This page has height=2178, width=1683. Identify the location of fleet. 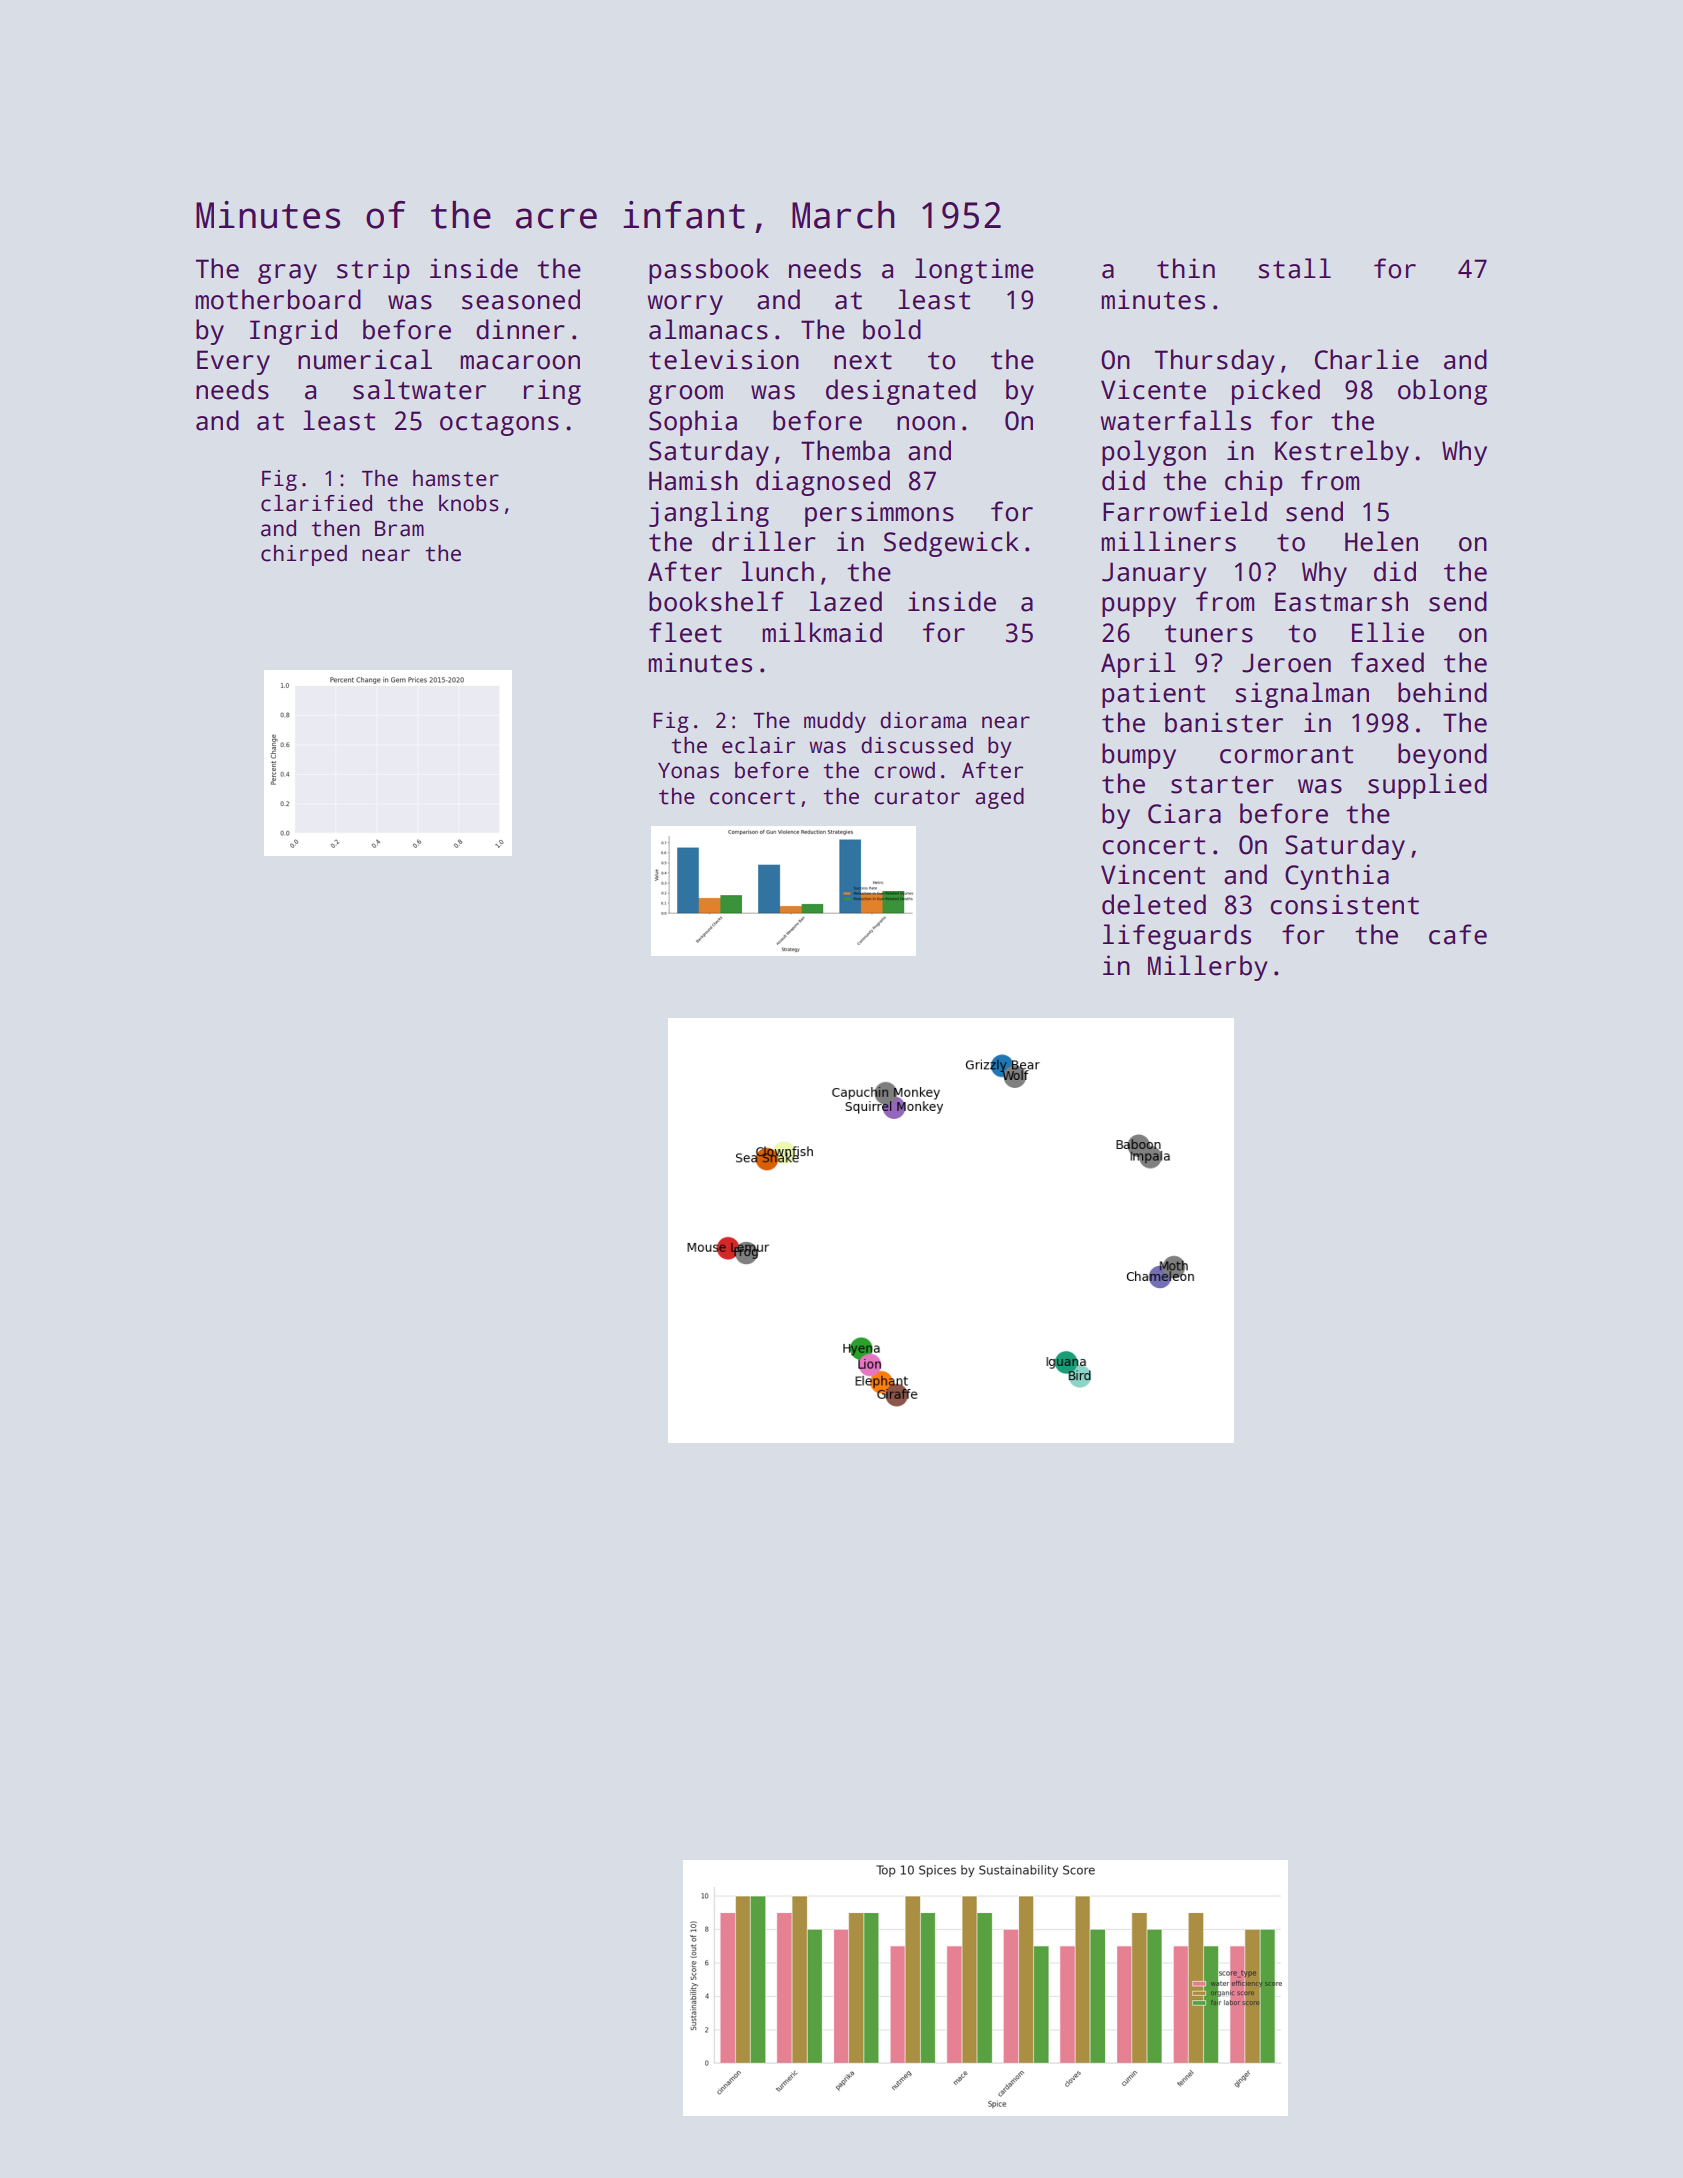
(685, 632).
